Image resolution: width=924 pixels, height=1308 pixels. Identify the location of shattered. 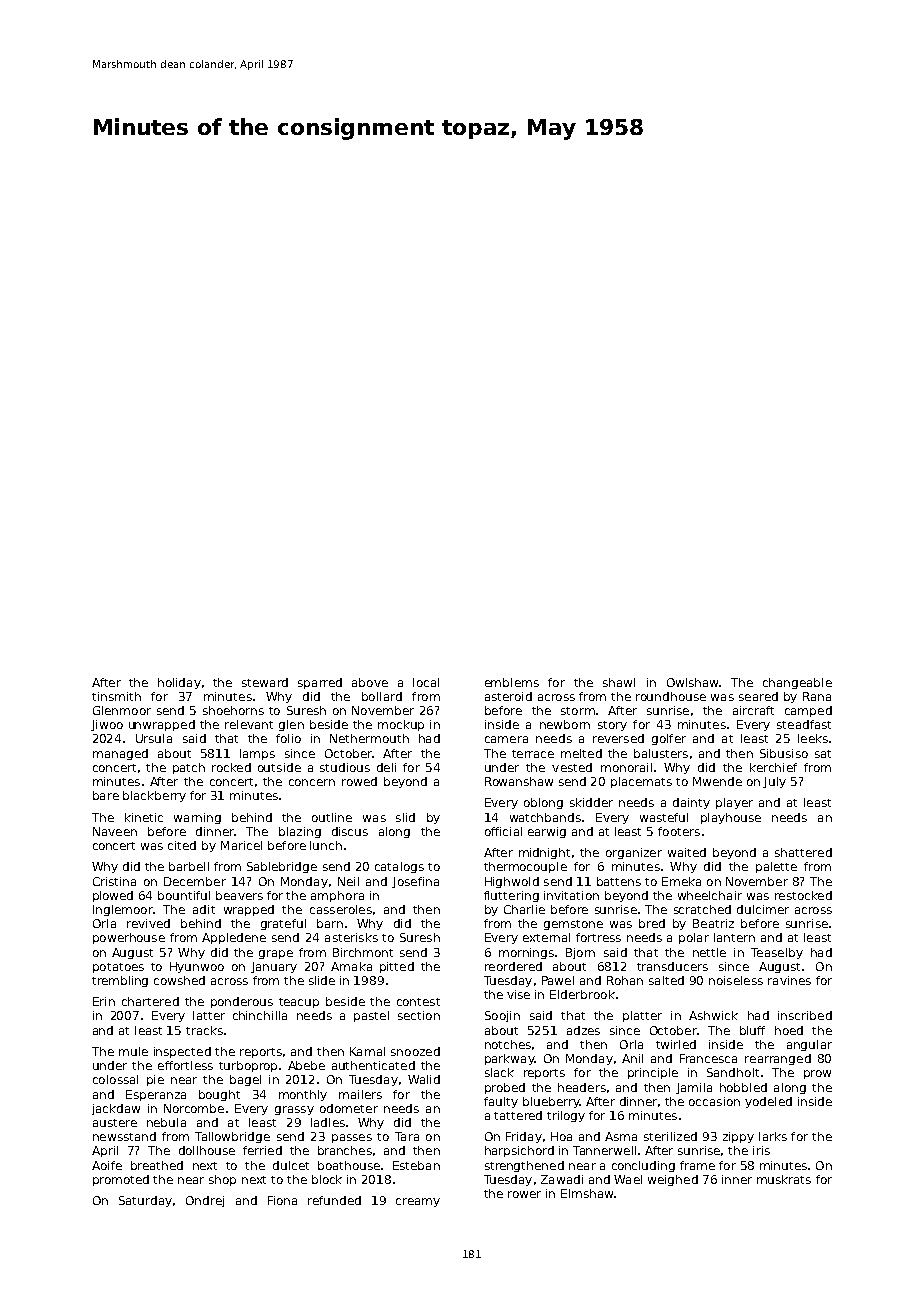
(803, 852).
